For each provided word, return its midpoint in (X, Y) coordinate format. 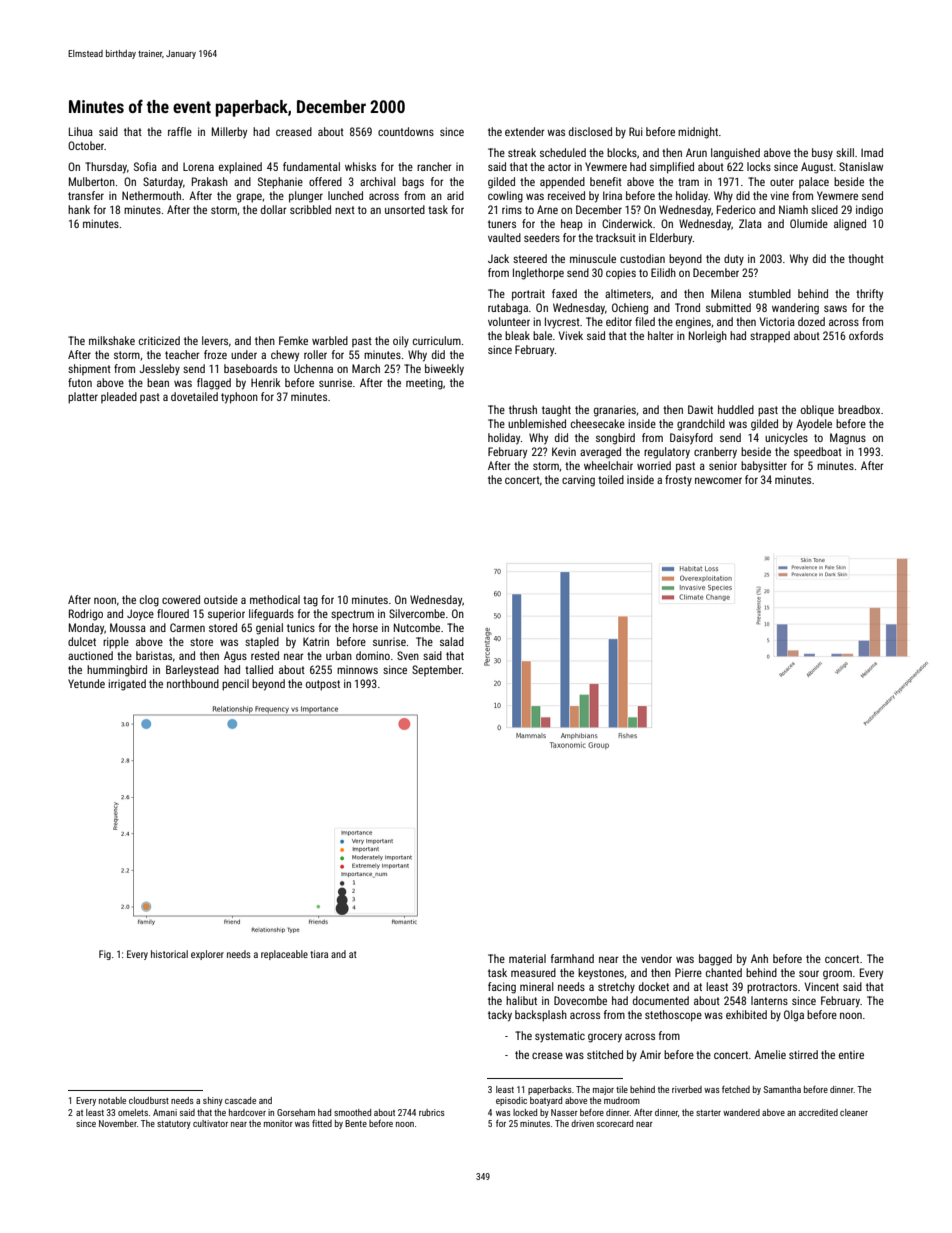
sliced (824, 209)
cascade (240, 1100)
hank (79, 209)
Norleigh (708, 337)
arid (455, 195)
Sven (408, 655)
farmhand (572, 958)
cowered (181, 599)
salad (452, 641)
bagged (715, 960)
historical (169, 954)
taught (556, 411)
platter (83, 398)
